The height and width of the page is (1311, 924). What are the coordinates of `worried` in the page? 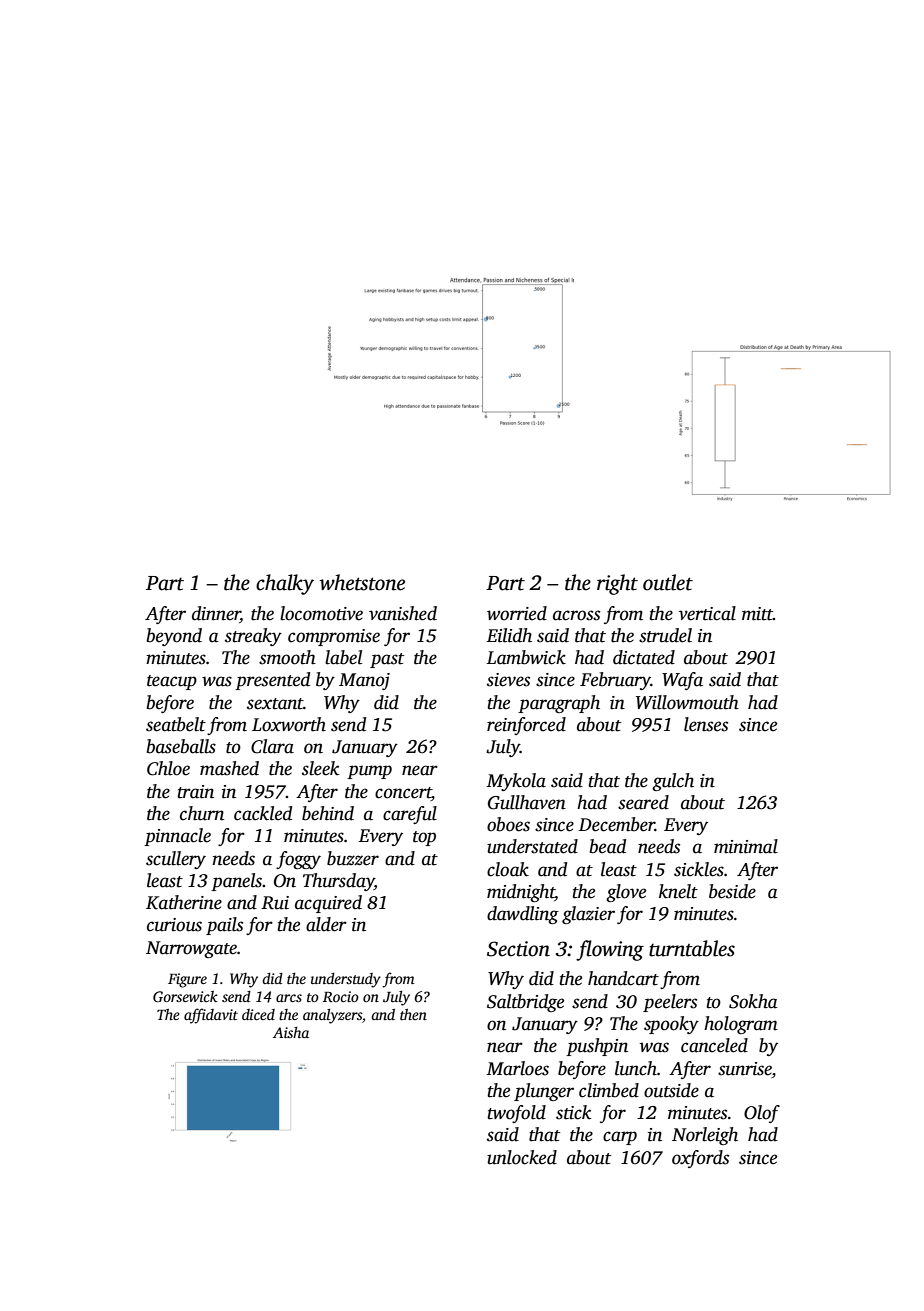 It's located at (517, 613).
